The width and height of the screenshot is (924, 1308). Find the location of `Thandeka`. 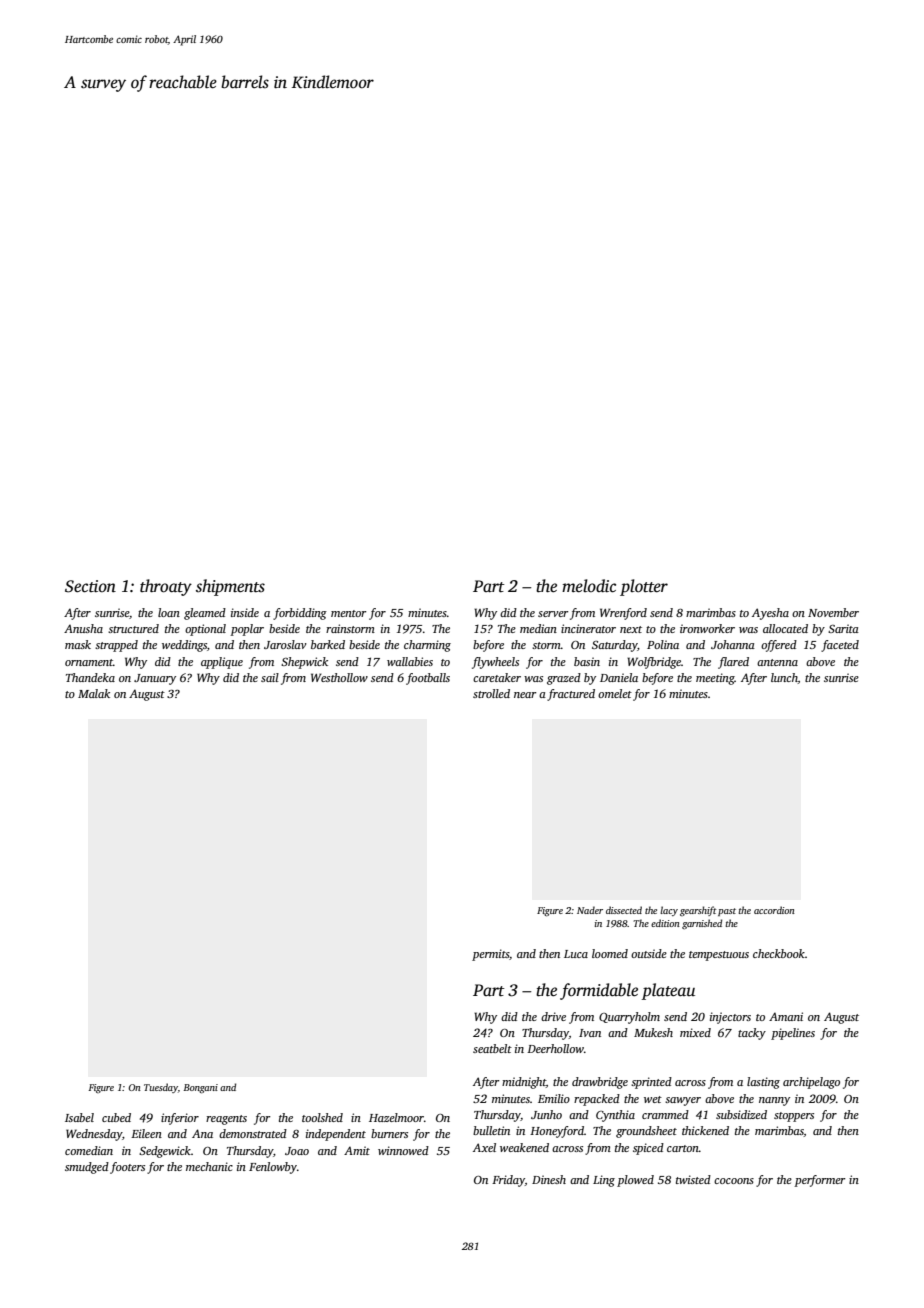

Thandeka is located at coordinates (90, 677).
